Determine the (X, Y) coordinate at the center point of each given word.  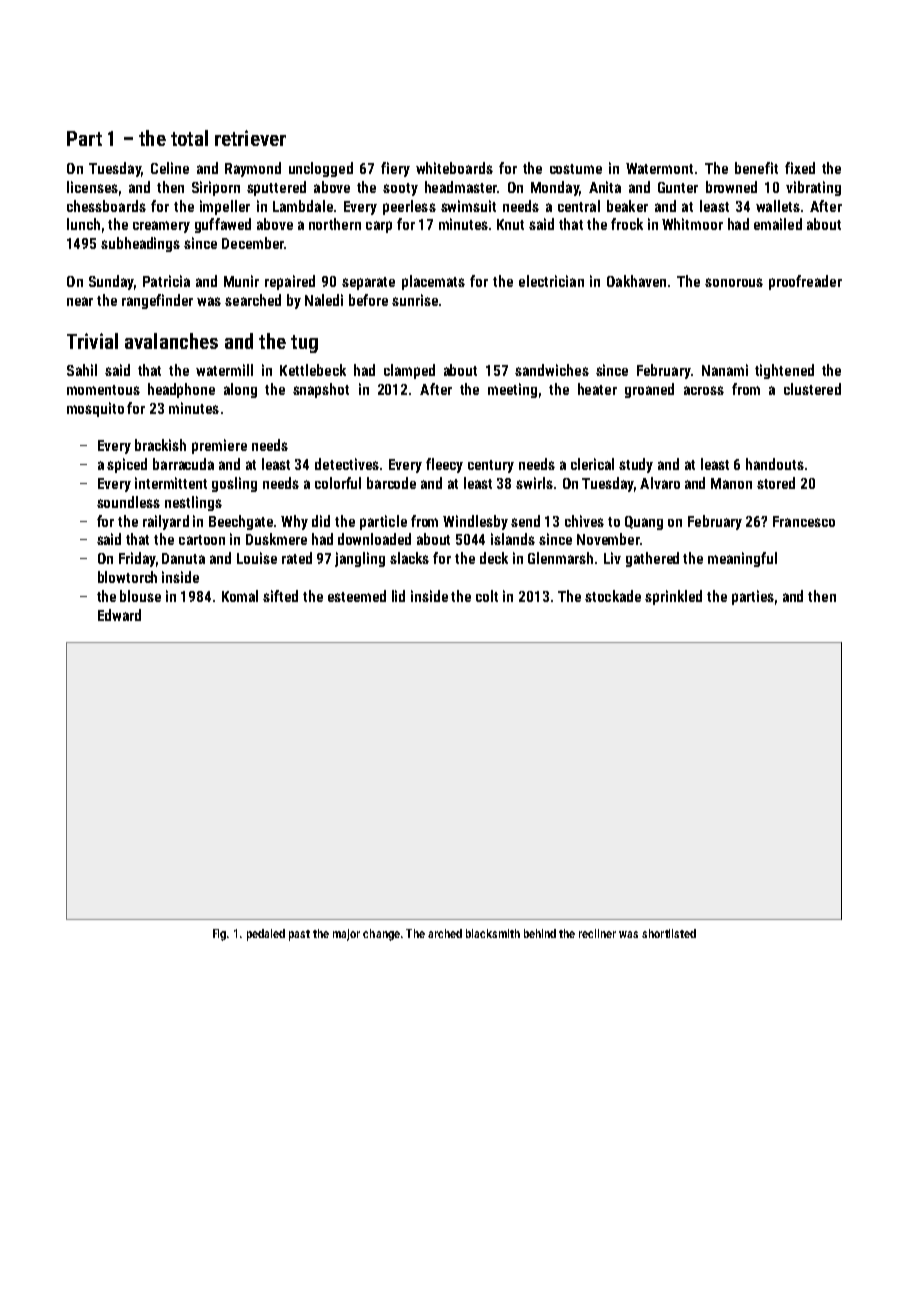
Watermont (659, 168)
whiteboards (454, 168)
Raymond (253, 169)
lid (398, 596)
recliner (597, 933)
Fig (219, 935)
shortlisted (669, 933)
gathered (652, 559)
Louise (257, 558)
